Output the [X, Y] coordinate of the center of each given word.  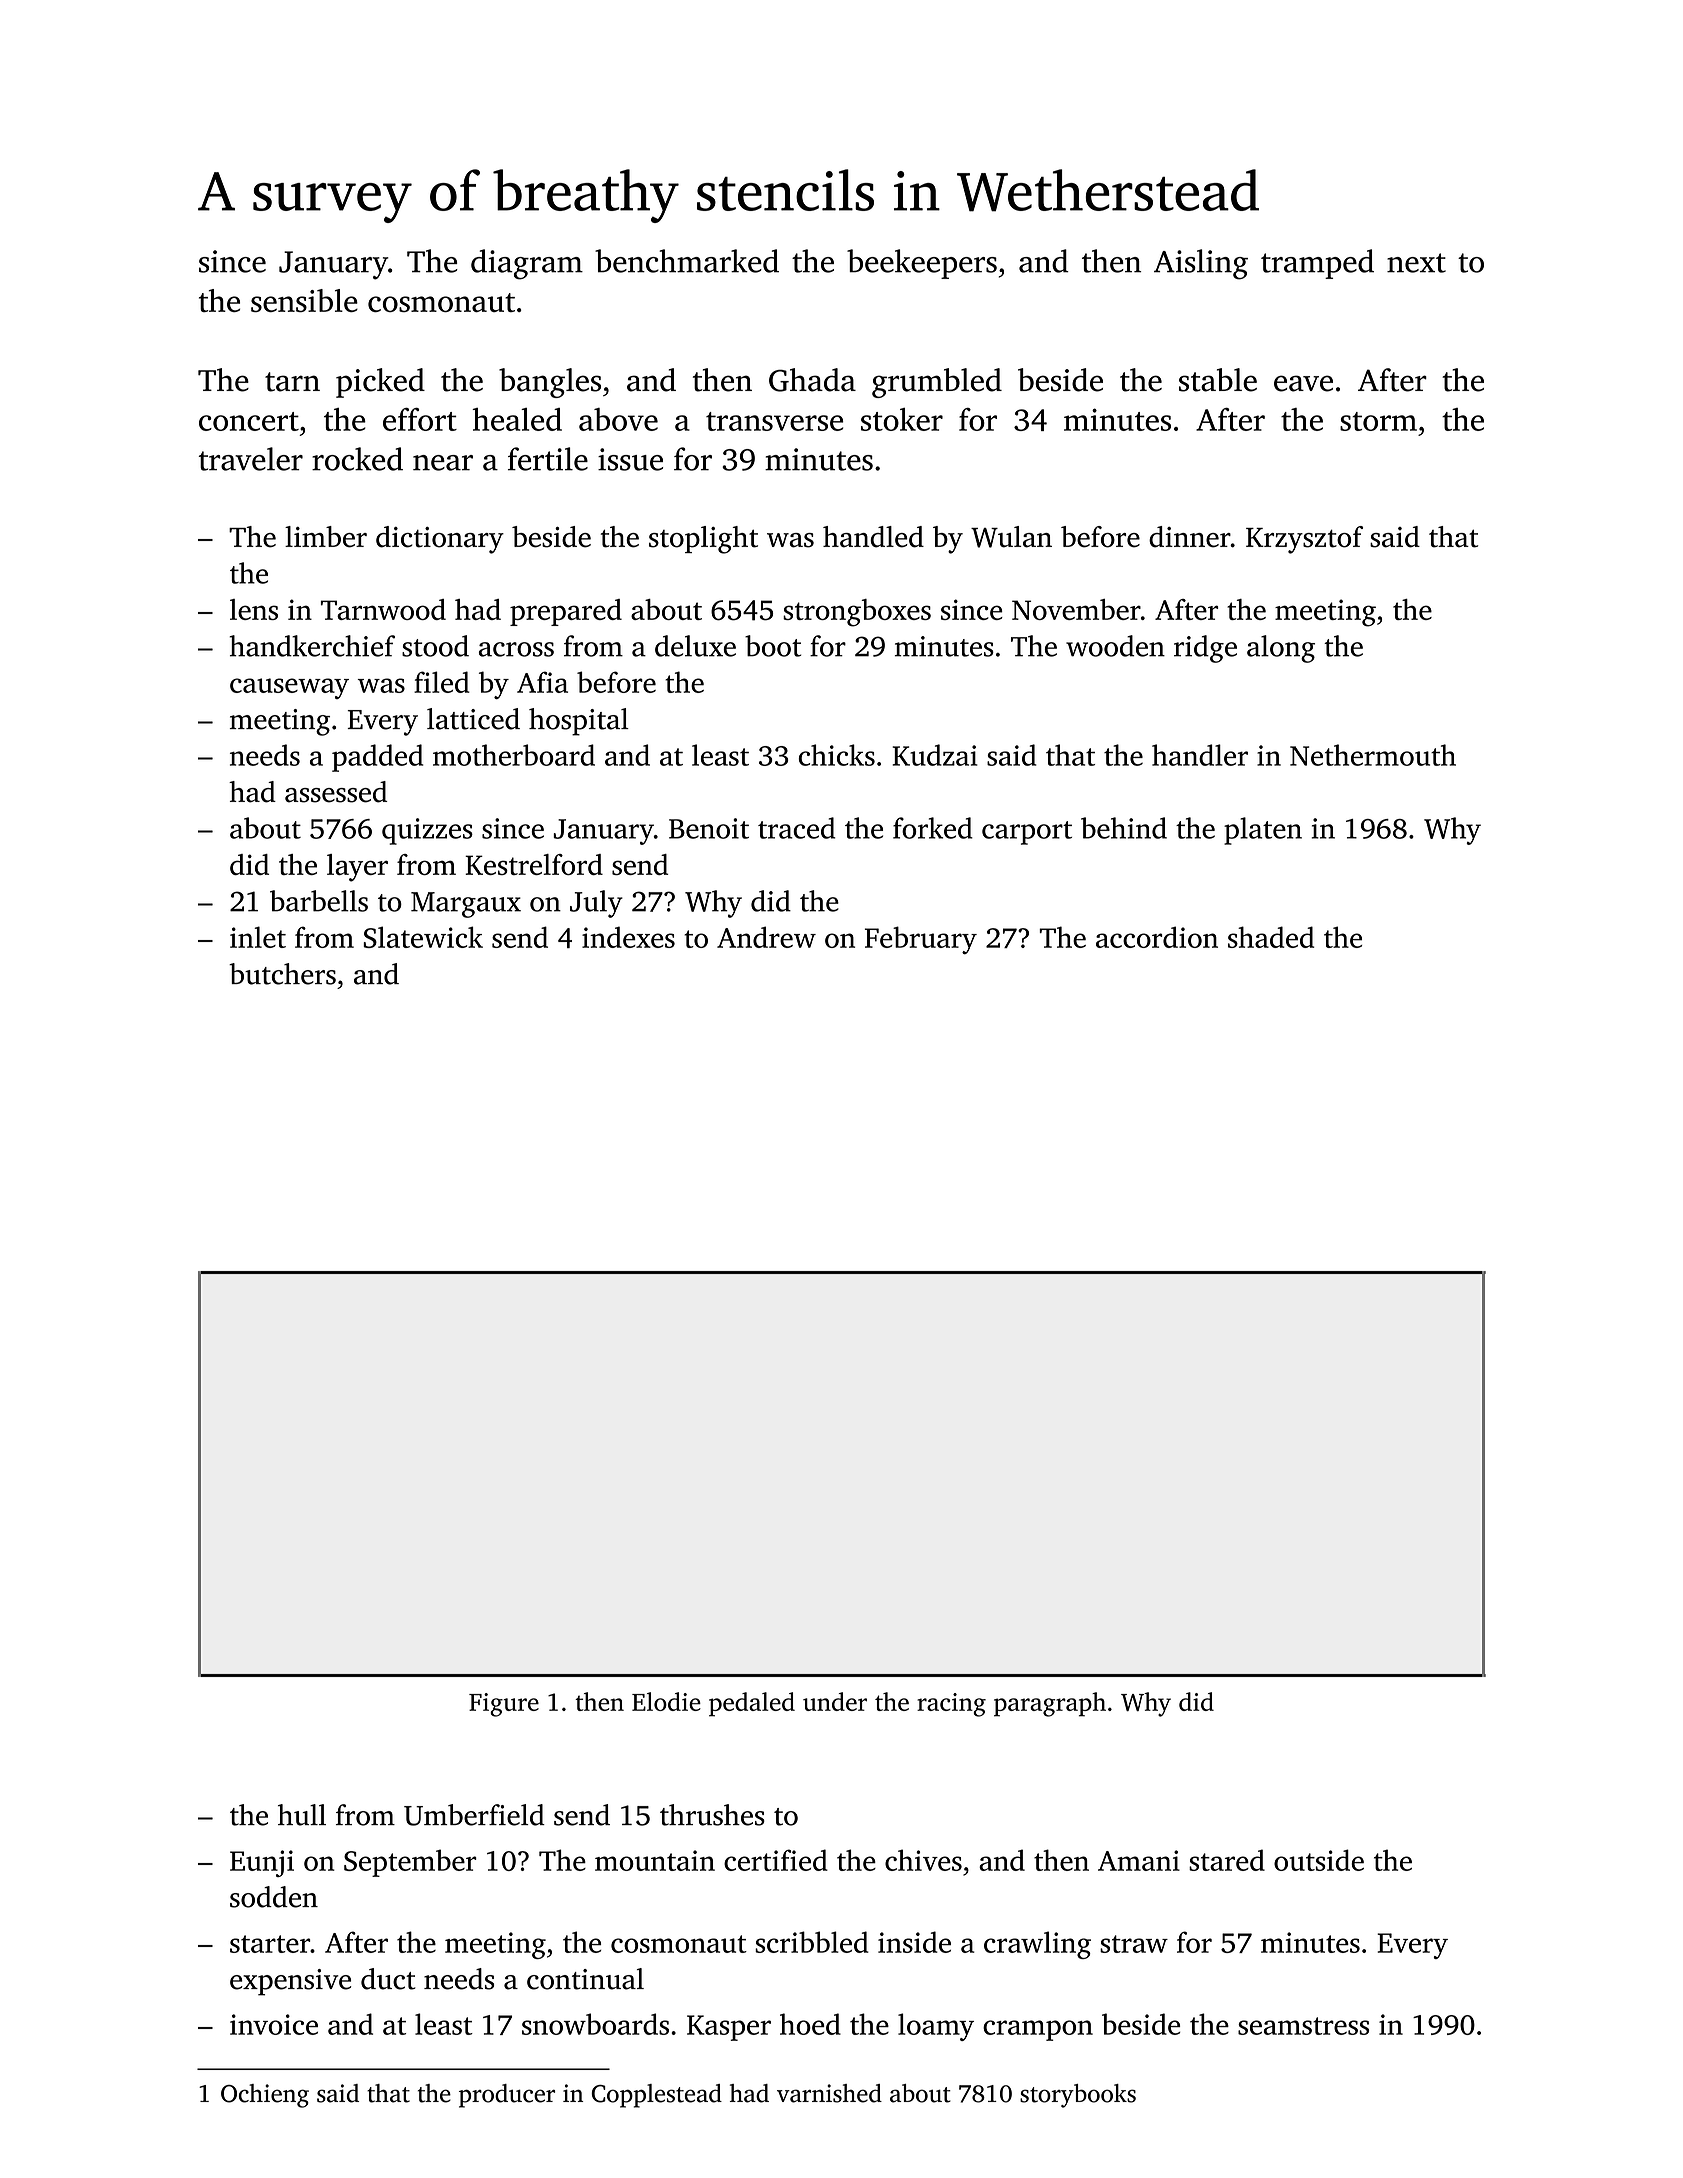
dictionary [440, 540]
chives [923, 1860]
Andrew [766, 937]
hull [302, 1815]
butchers [282, 974]
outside [1319, 1860]
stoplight [703, 540]
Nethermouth [1373, 755]
